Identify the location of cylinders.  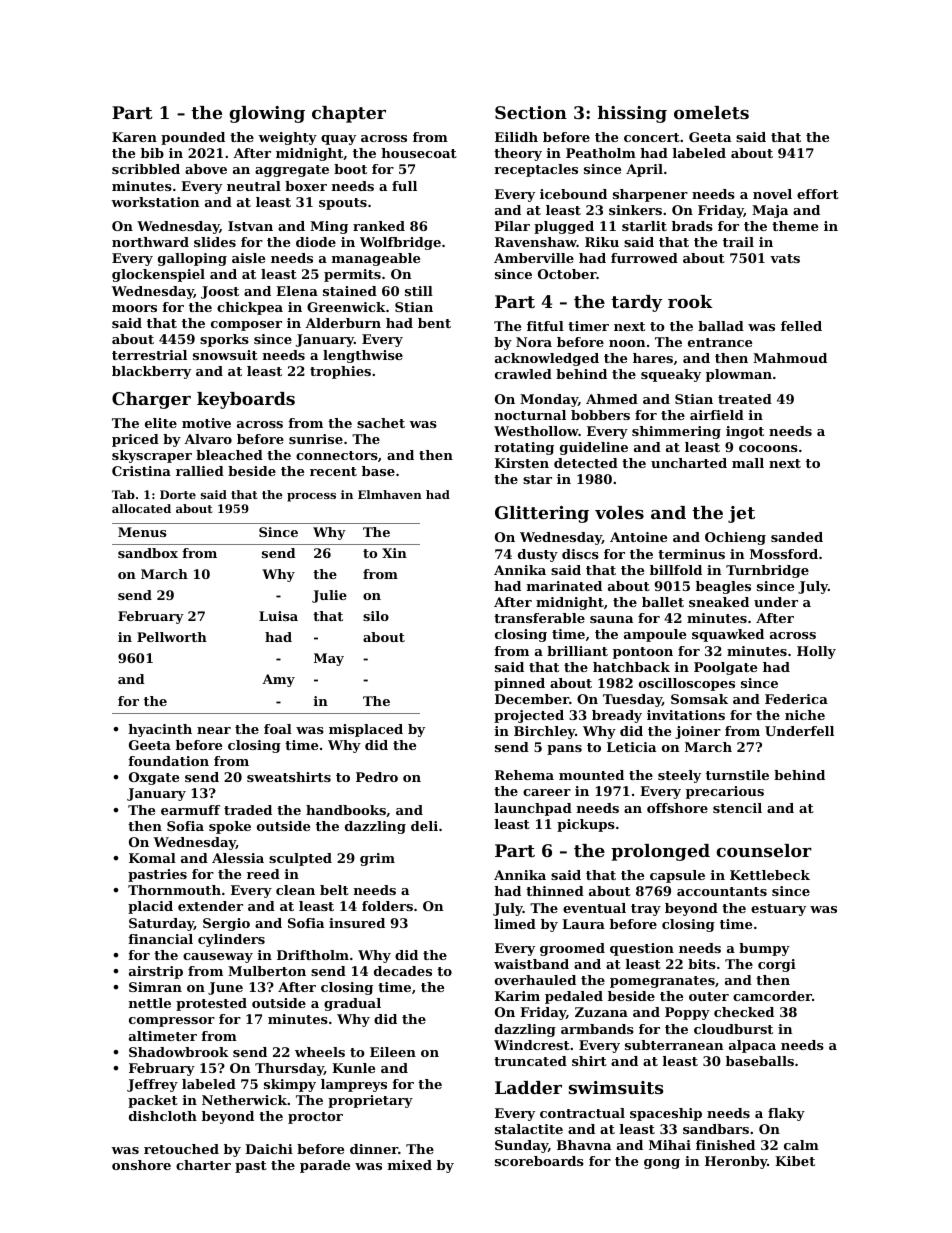
(231, 940).
